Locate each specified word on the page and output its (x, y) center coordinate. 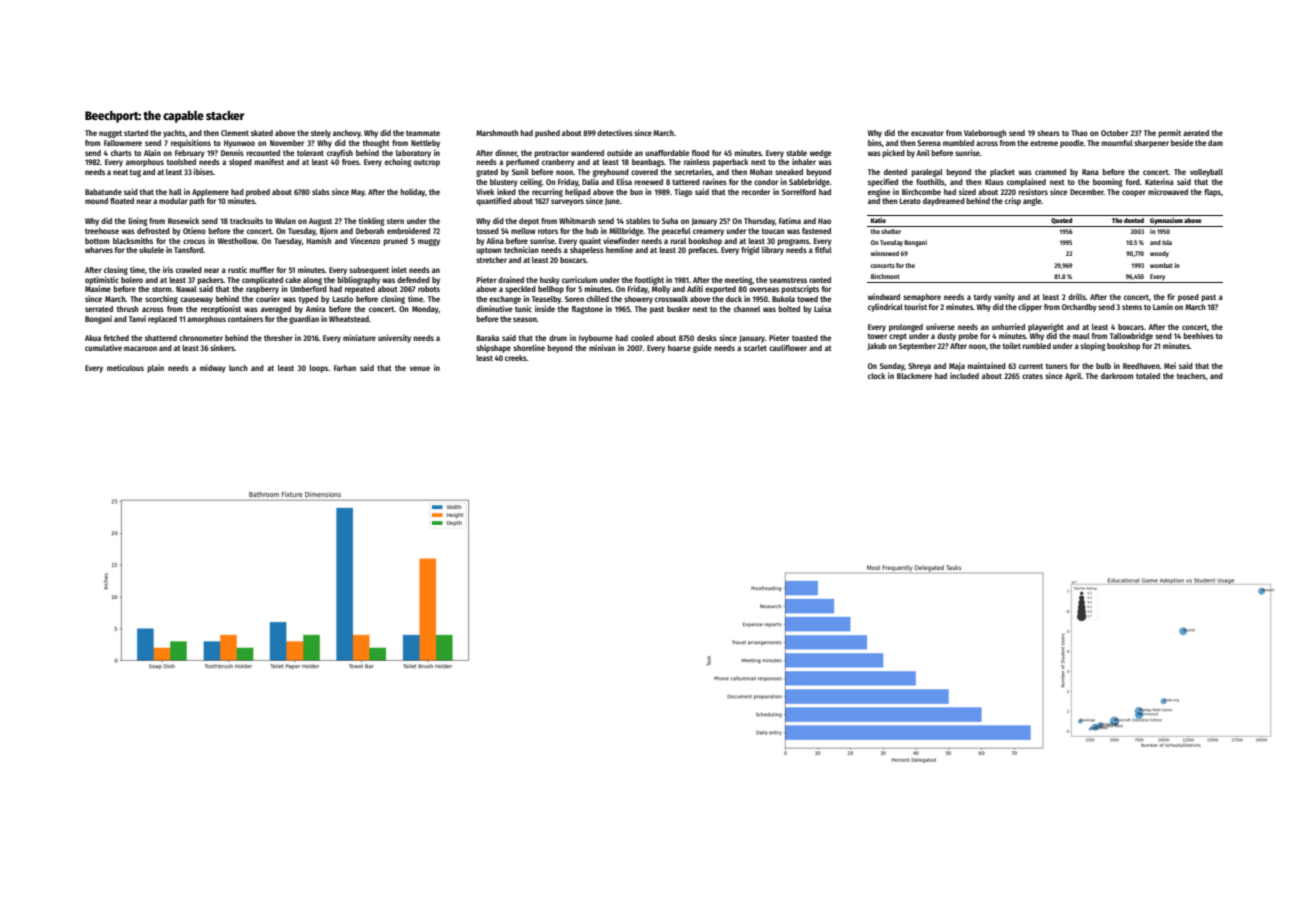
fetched (116, 338)
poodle (1072, 144)
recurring (547, 192)
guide (702, 348)
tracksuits (246, 220)
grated (487, 173)
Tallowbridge (1131, 336)
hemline (619, 249)
